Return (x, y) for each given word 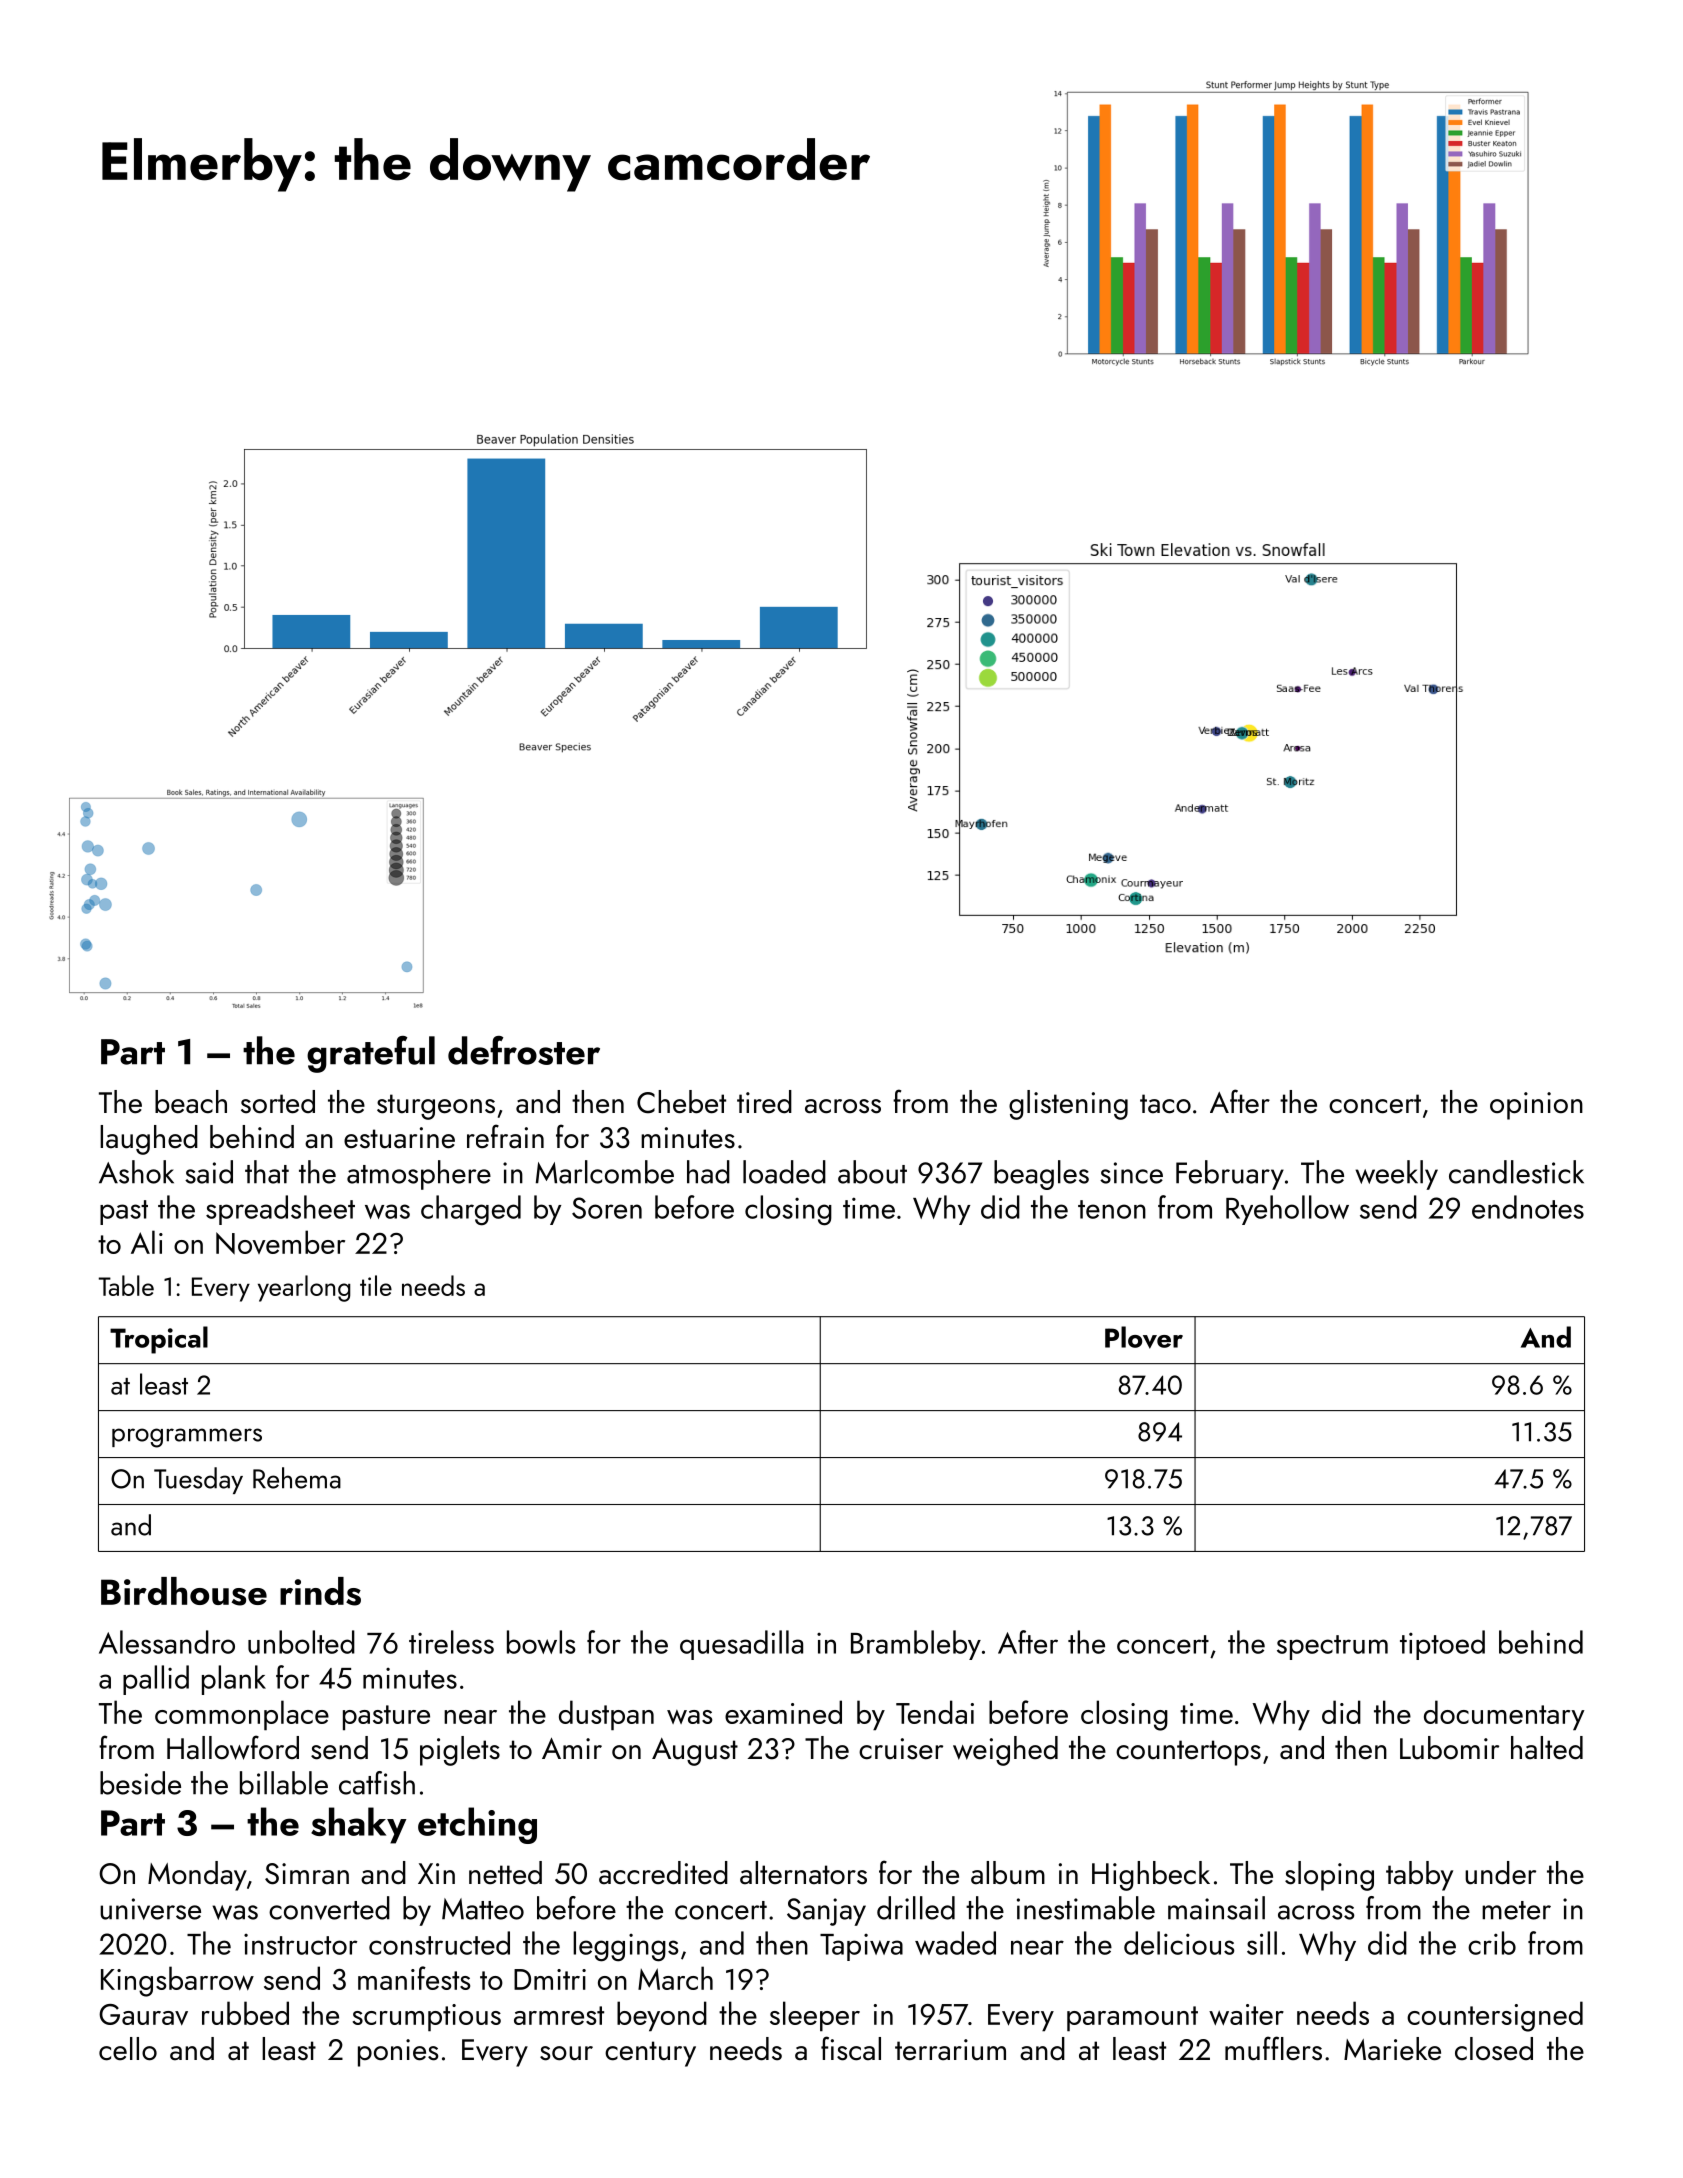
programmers (187, 1438)
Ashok (136, 1172)
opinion (1536, 1106)
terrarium (950, 2050)
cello (128, 2049)
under (1500, 1873)
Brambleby (916, 1645)
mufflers (1273, 2048)
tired (764, 1102)
